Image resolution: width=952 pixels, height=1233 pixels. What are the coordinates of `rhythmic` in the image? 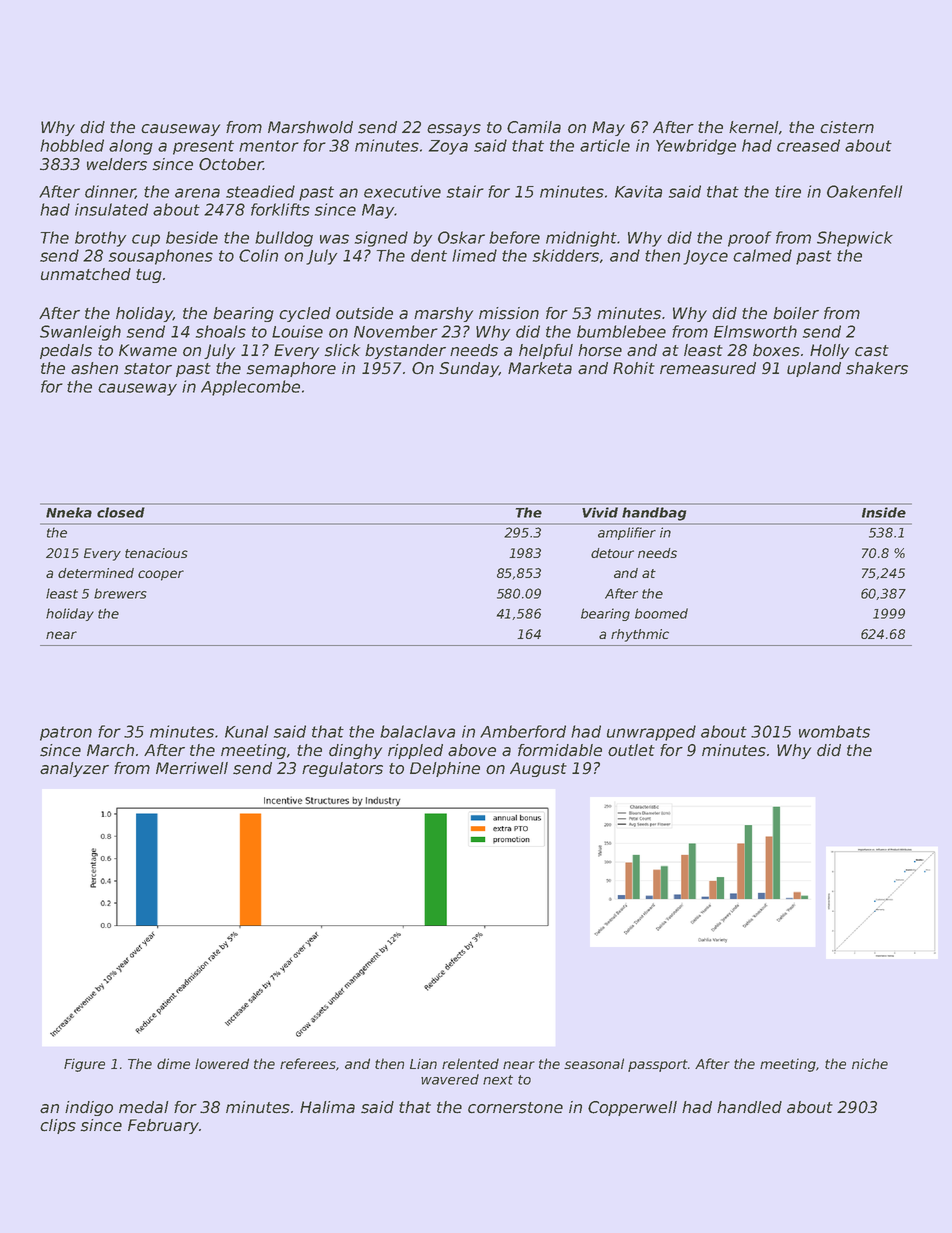 It's located at (640, 635).
